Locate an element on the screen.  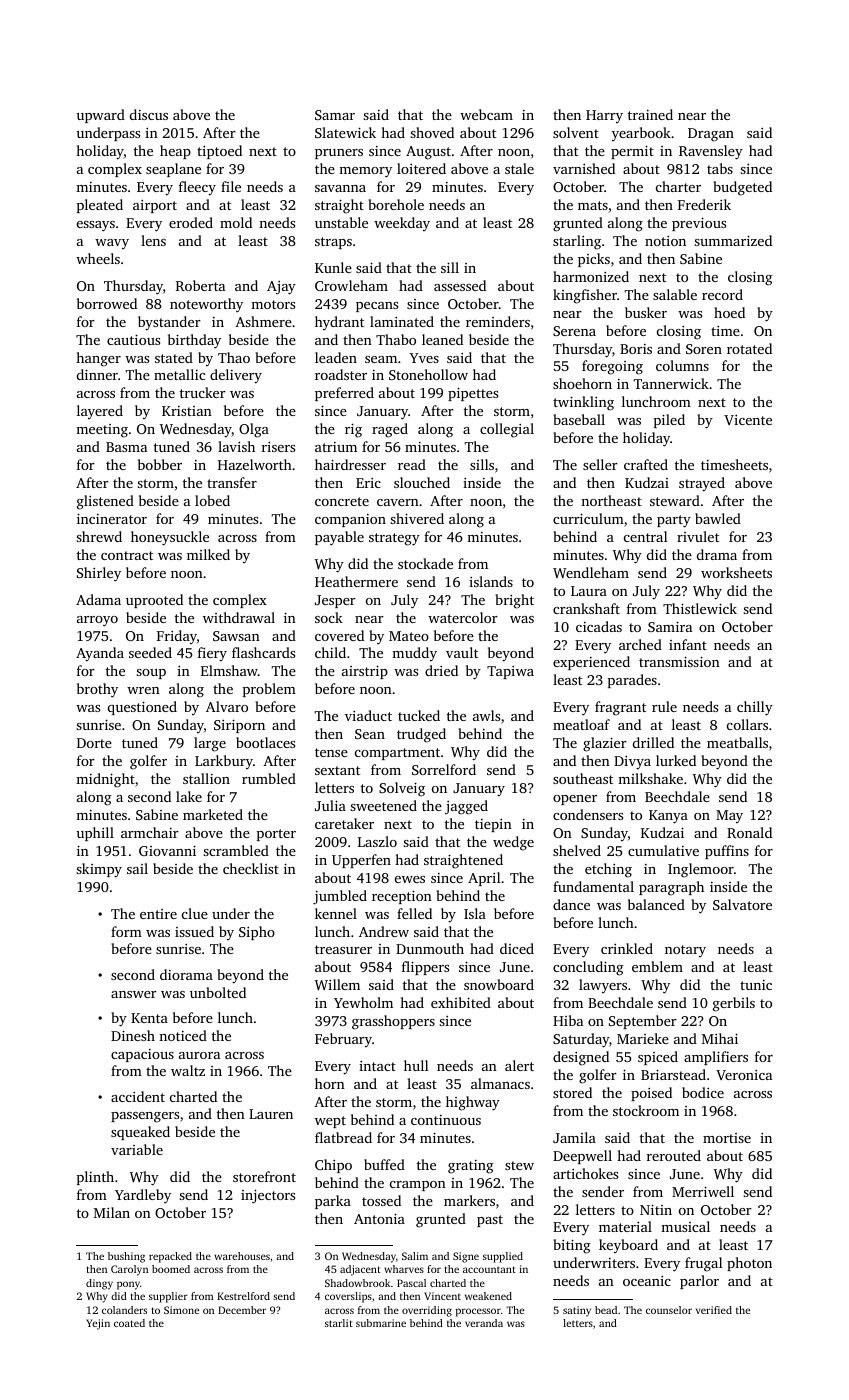
wavy is located at coordinates (112, 244).
